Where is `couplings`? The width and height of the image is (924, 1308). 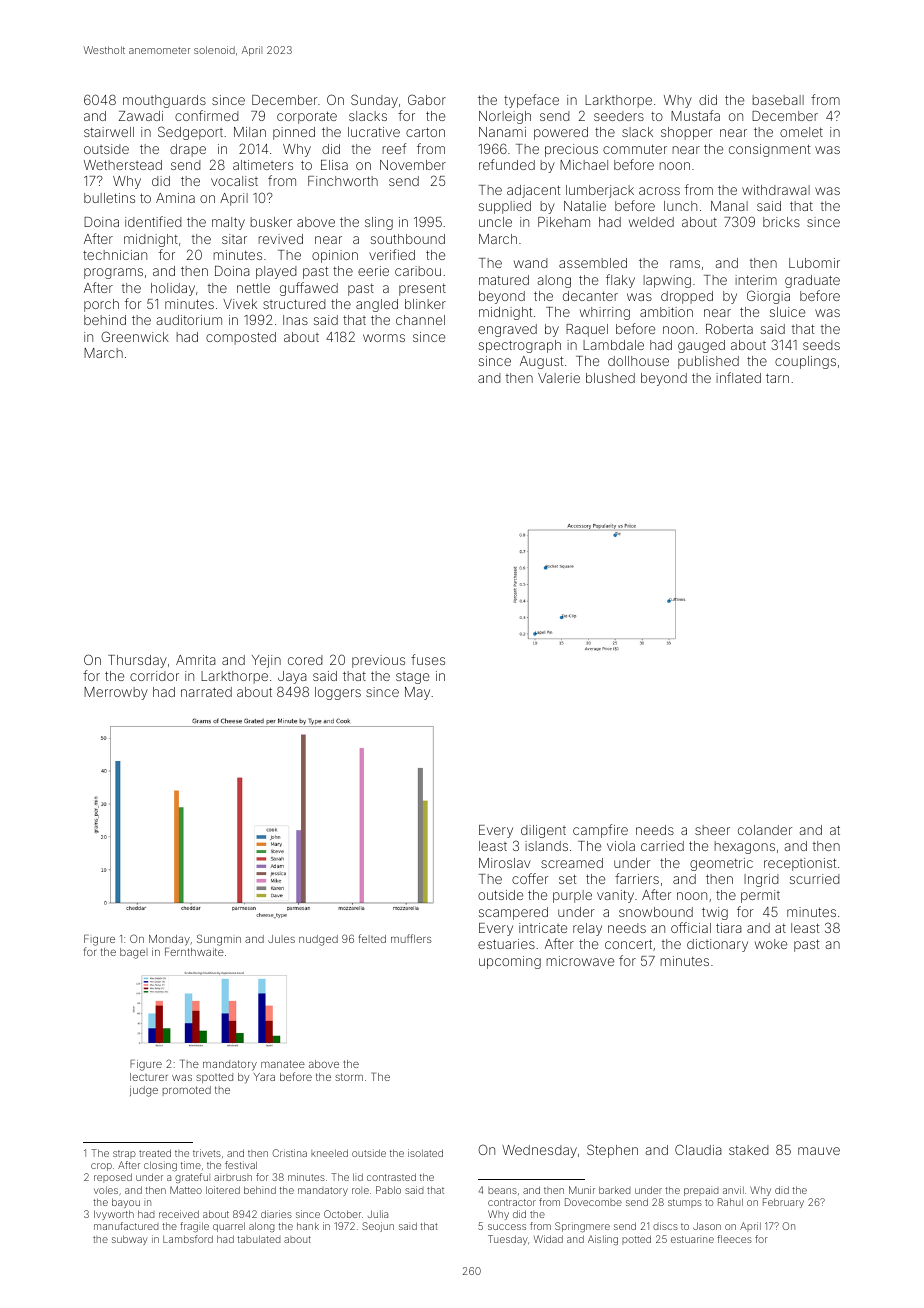
couplings is located at coordinates (805, 362).
